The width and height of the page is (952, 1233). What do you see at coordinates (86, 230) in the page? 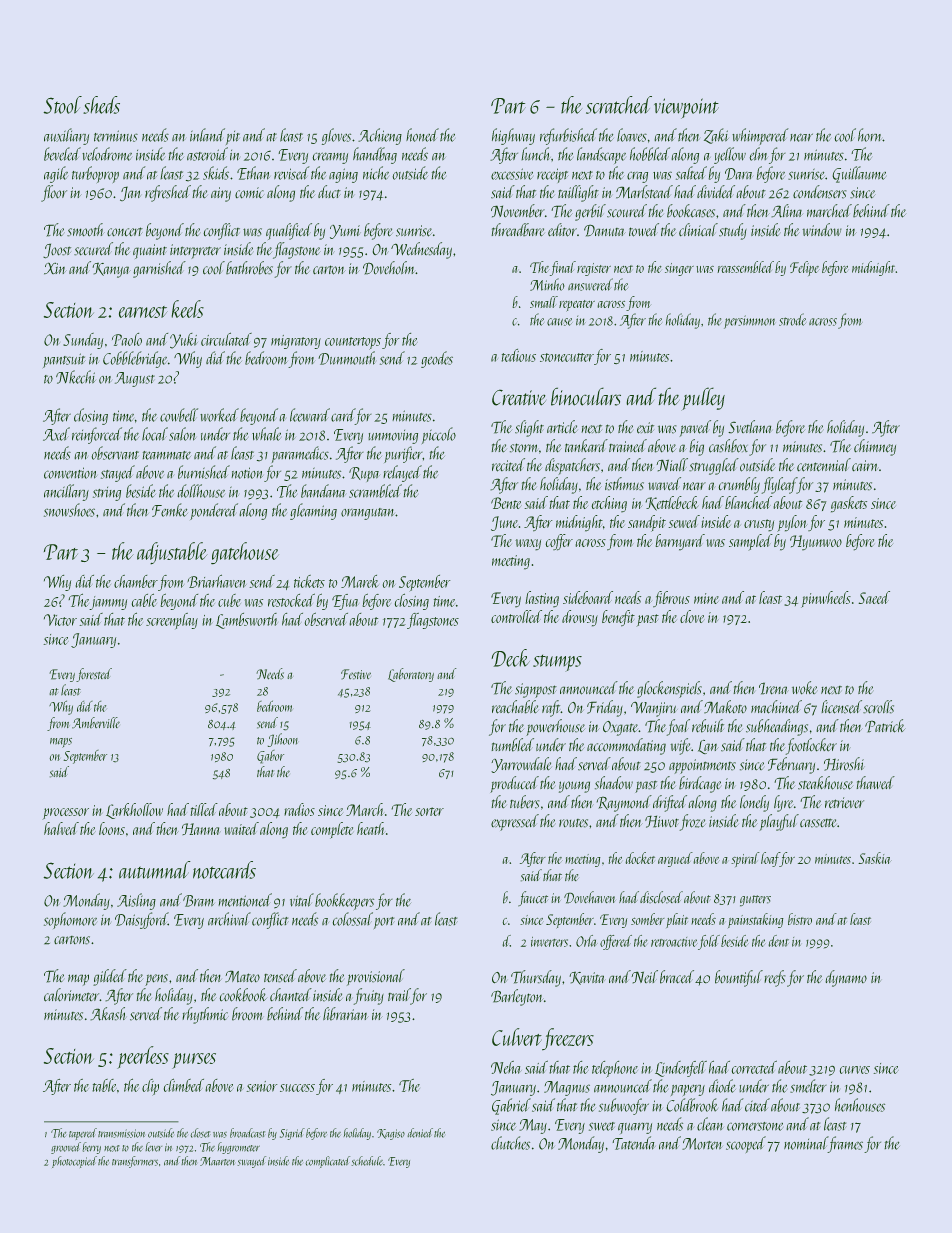
I see `smooth` at bounding box center [86, 230].
